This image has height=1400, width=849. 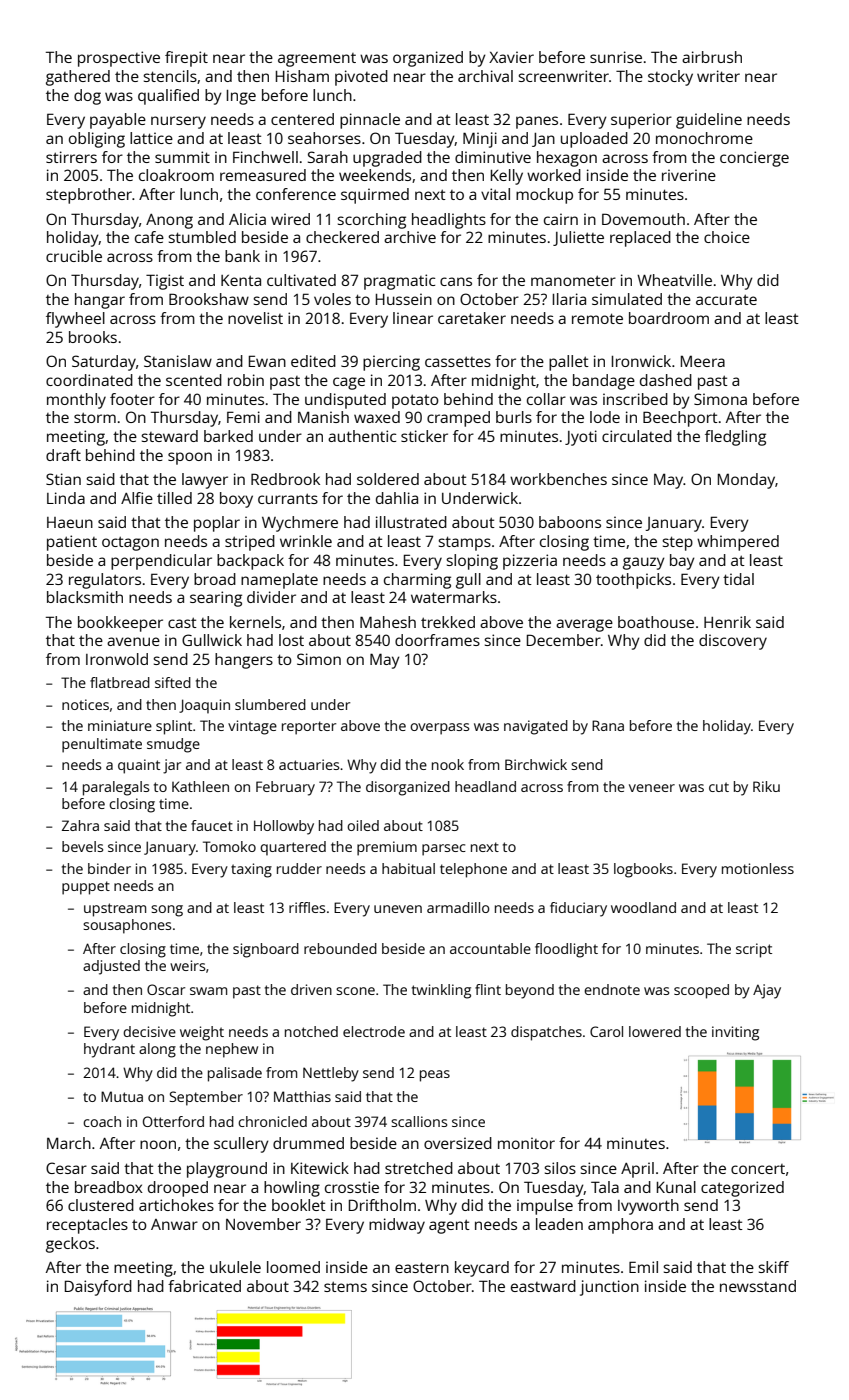 What do you see at coordinates (119, 59) in the image?
I see `prospective` at bounding box center [119, 59].
